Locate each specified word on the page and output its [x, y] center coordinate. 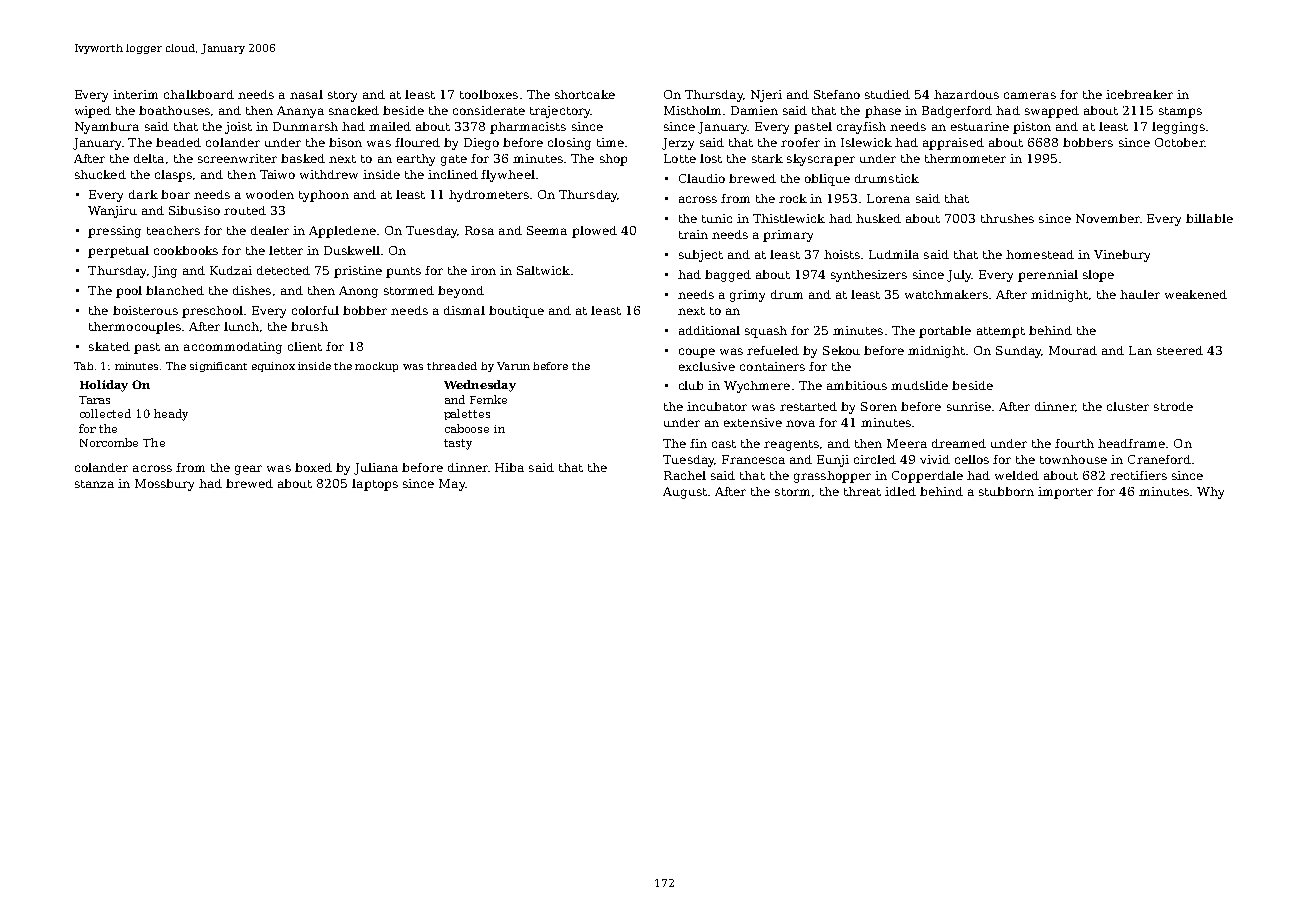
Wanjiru [112, 212]
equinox [273, 367]
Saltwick [543, 270]
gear [248, 470]
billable [1209, 218]
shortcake [585, 94]
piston [1032, 128]
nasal [306, 94]
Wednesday [480, 386]
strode [1173, 406]
